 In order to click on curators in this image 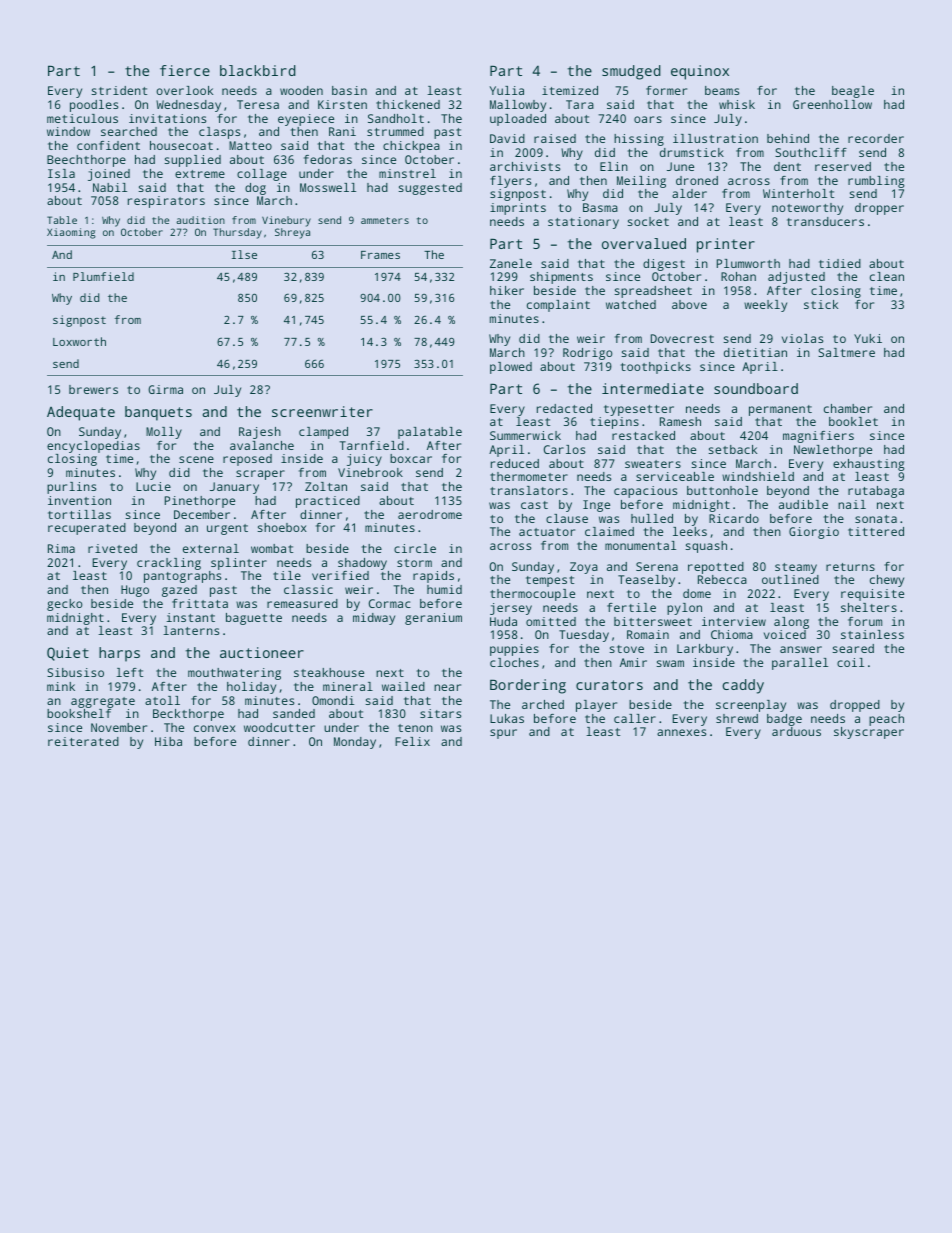, I will do `click(609, 685)`.
